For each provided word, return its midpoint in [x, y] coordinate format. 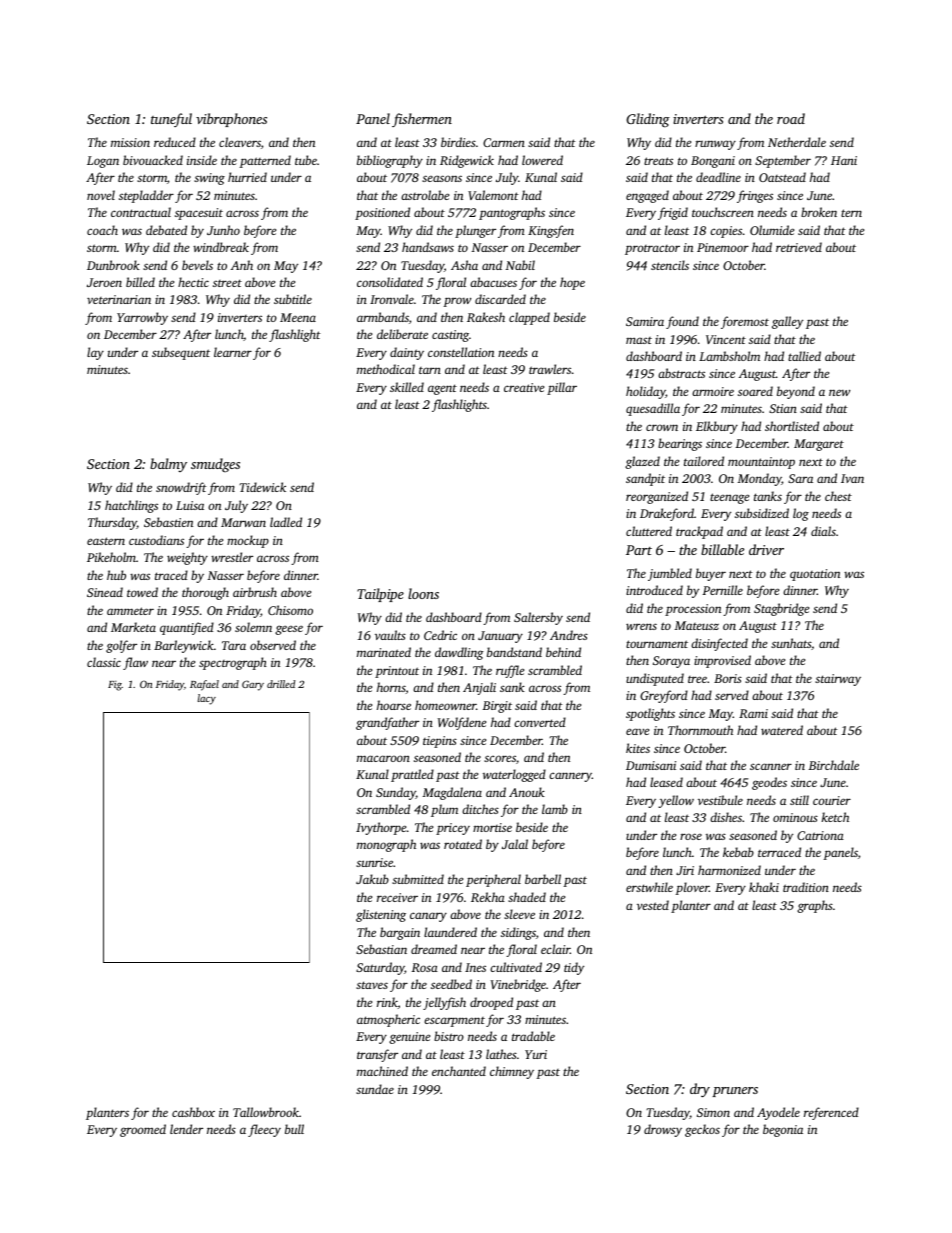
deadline [718, 177]
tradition [806, 887]
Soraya [671, 662]
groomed [143, 1130]
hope [572, 283]
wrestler [232, 557]
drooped [491, 1003]
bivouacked [153, 160]
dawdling [459, 653]
